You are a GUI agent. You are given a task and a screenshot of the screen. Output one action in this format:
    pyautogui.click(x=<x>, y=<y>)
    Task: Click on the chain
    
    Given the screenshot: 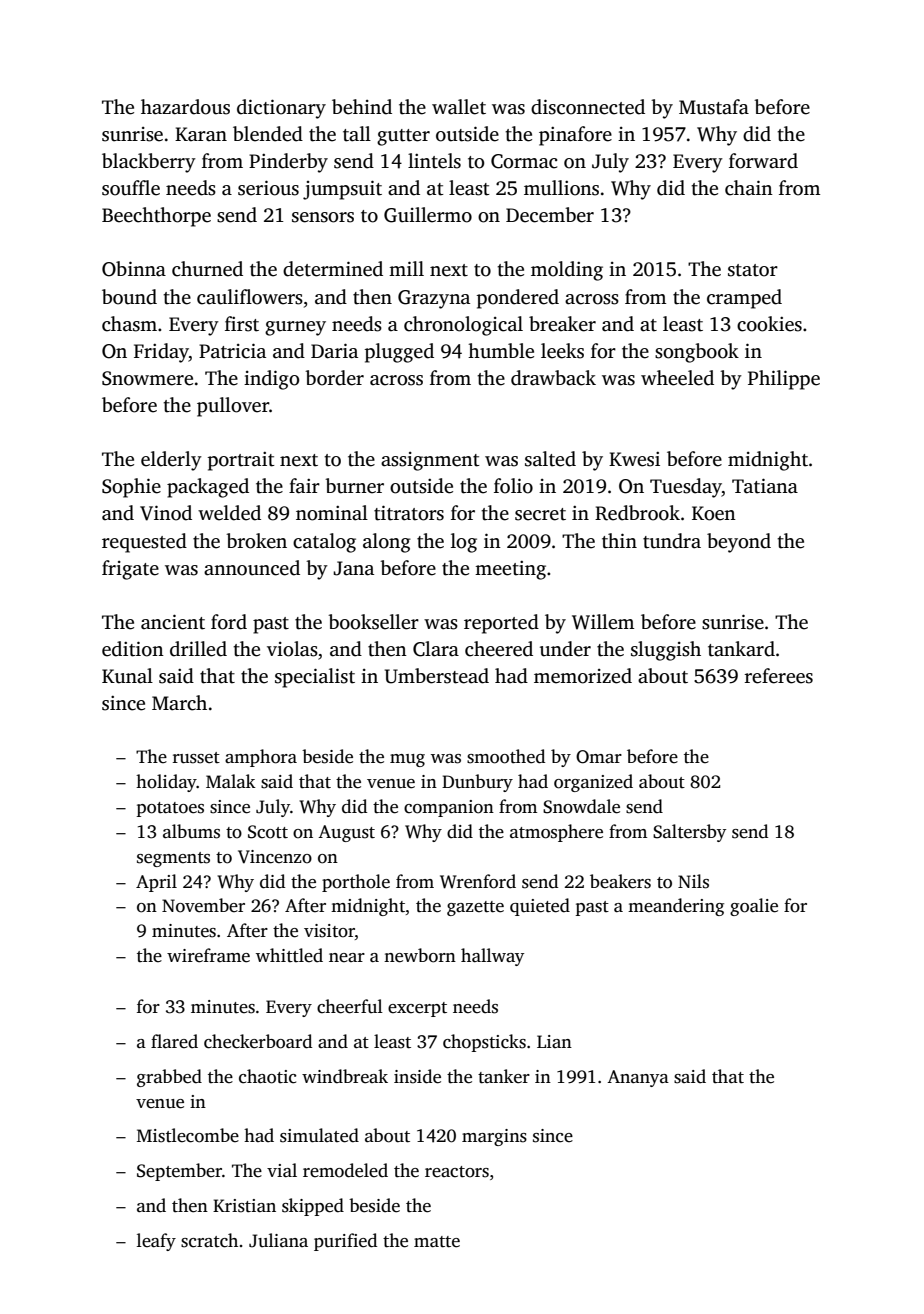 What is the action you would take?
    pyautogui.click(x=749, y=188)
